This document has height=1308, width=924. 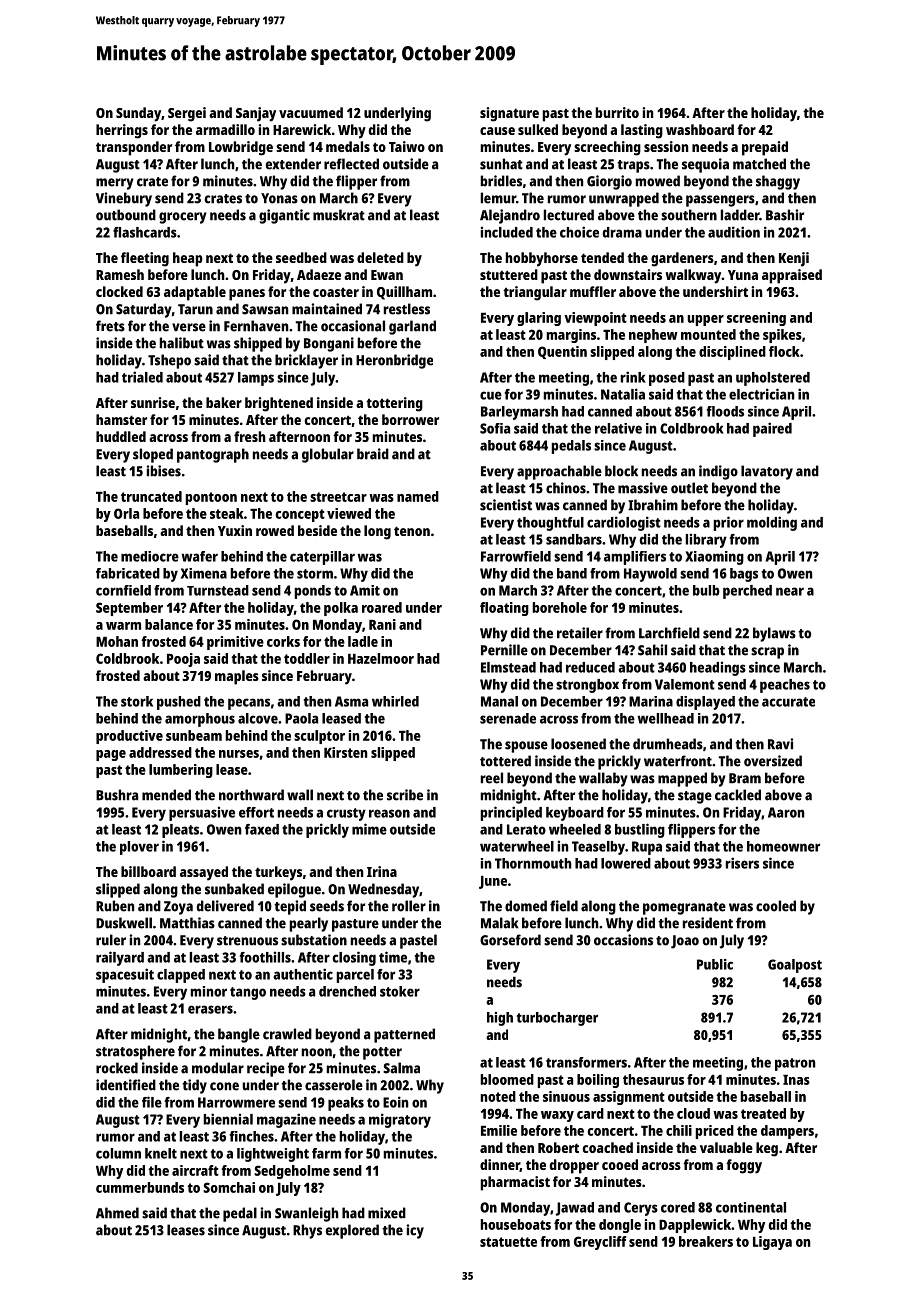 What do you see at coordinates (117, 1213) in the document?
I see `Ahmed` at bounding box center [117, 1213].
